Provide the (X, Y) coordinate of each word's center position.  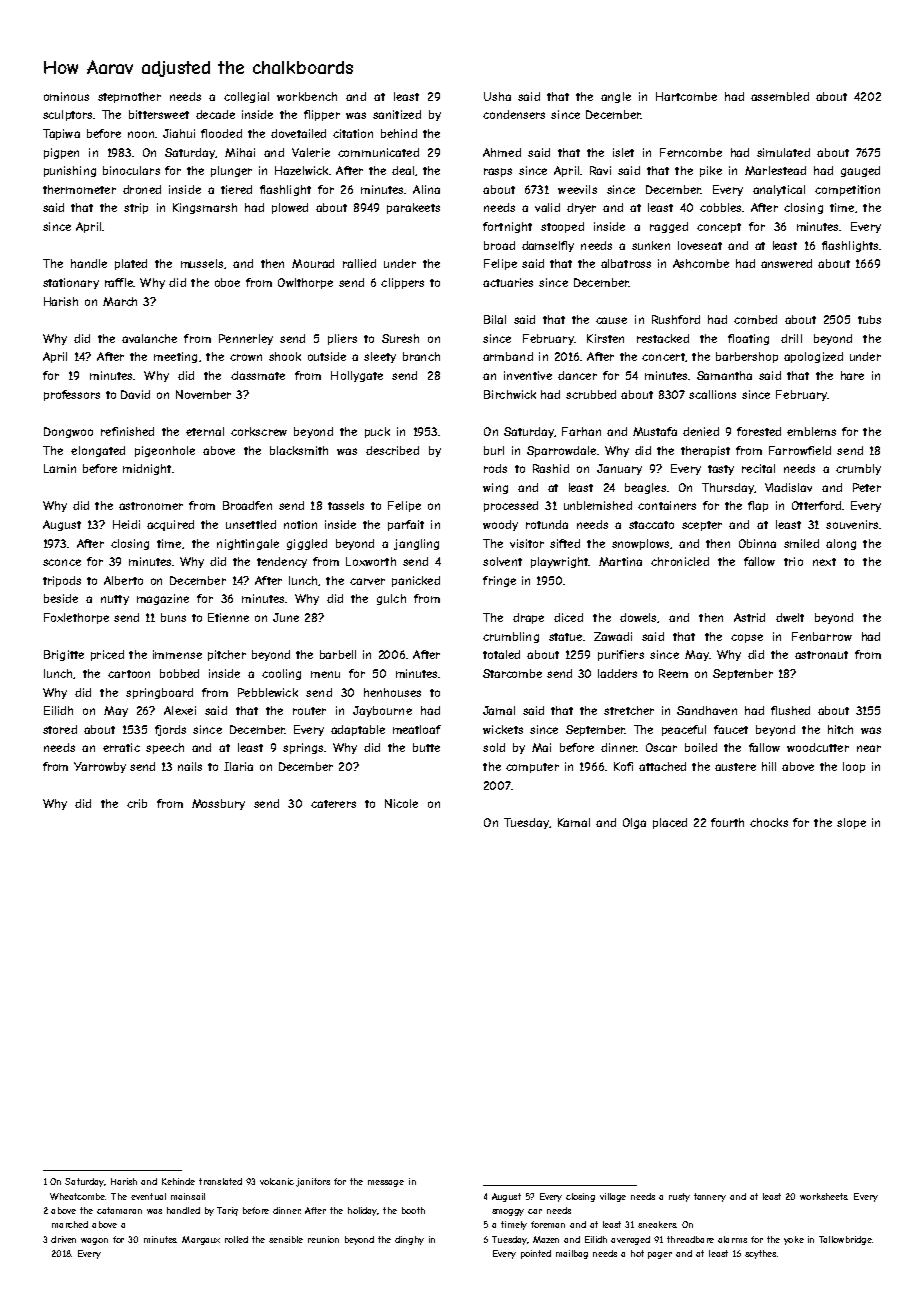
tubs (869, 319)
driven (63, 1239)
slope (851, 823)
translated (220, 1181)
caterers (333, 804)
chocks (769, 822)
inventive (528, 375)
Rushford (676, 319)
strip (136, 208)
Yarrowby (100, 767)
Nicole (401, 803)
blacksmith (299, 450)
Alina (426, 189)
